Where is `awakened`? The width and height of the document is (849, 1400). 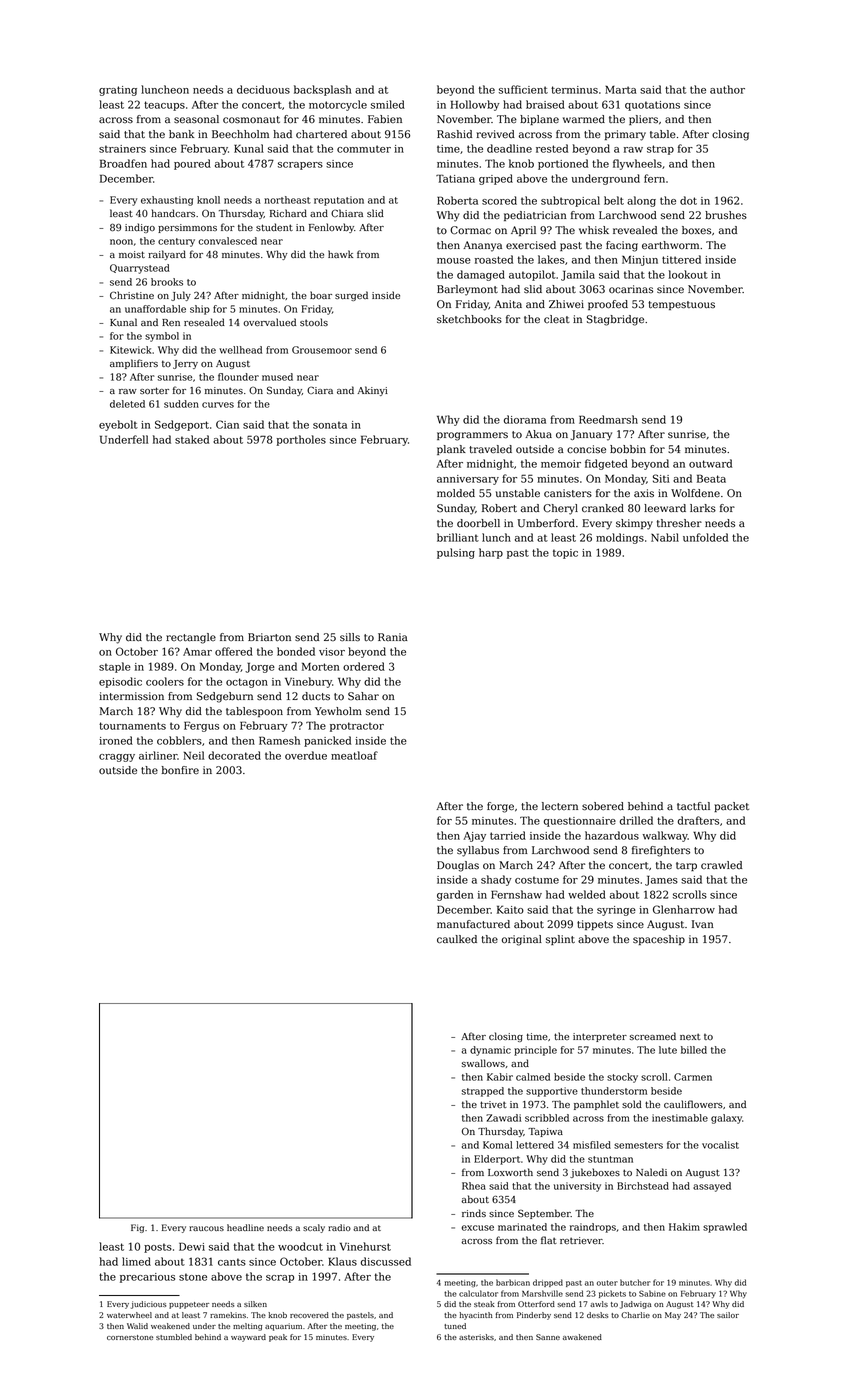
awakened is located at coordinates (582, 1337).
